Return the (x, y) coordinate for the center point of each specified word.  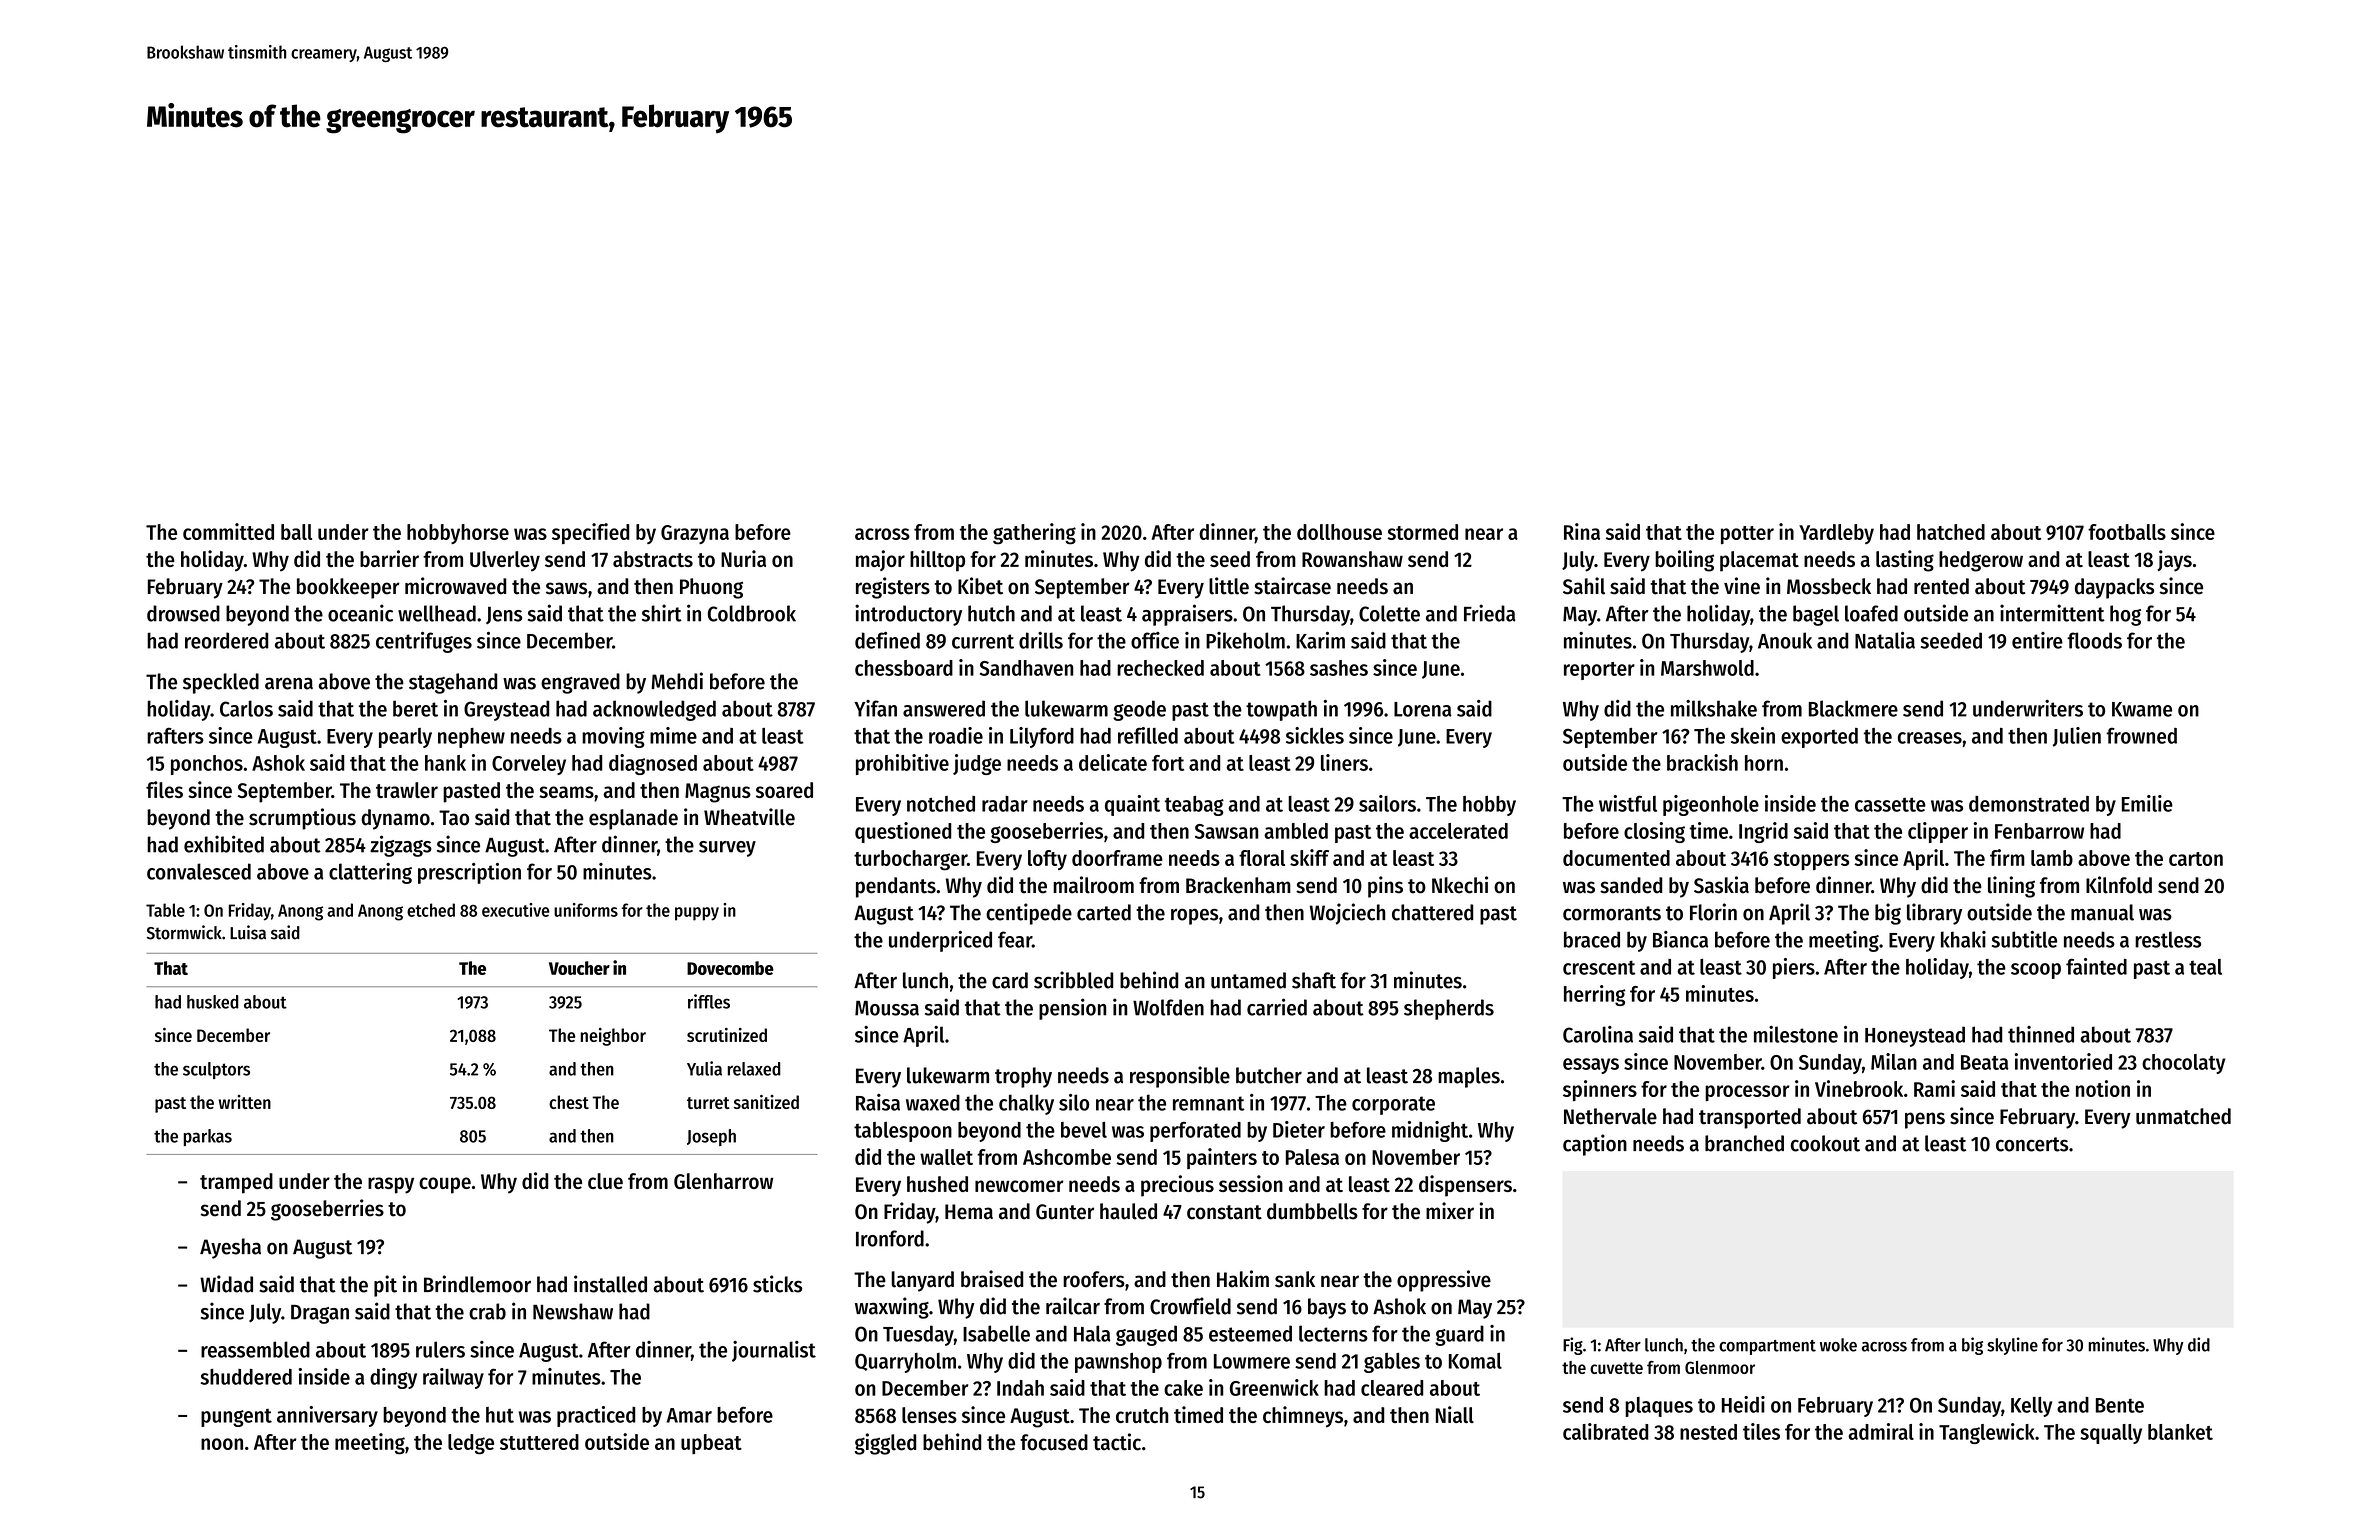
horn (1764, 763)
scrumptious (302, 819)
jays (2174, 561)
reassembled (255, 1349)
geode (1139, 710)
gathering (1034, 534)
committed (228, 531)
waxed (933, 1102)
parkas (208, 1137)
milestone (1796, 1034)
